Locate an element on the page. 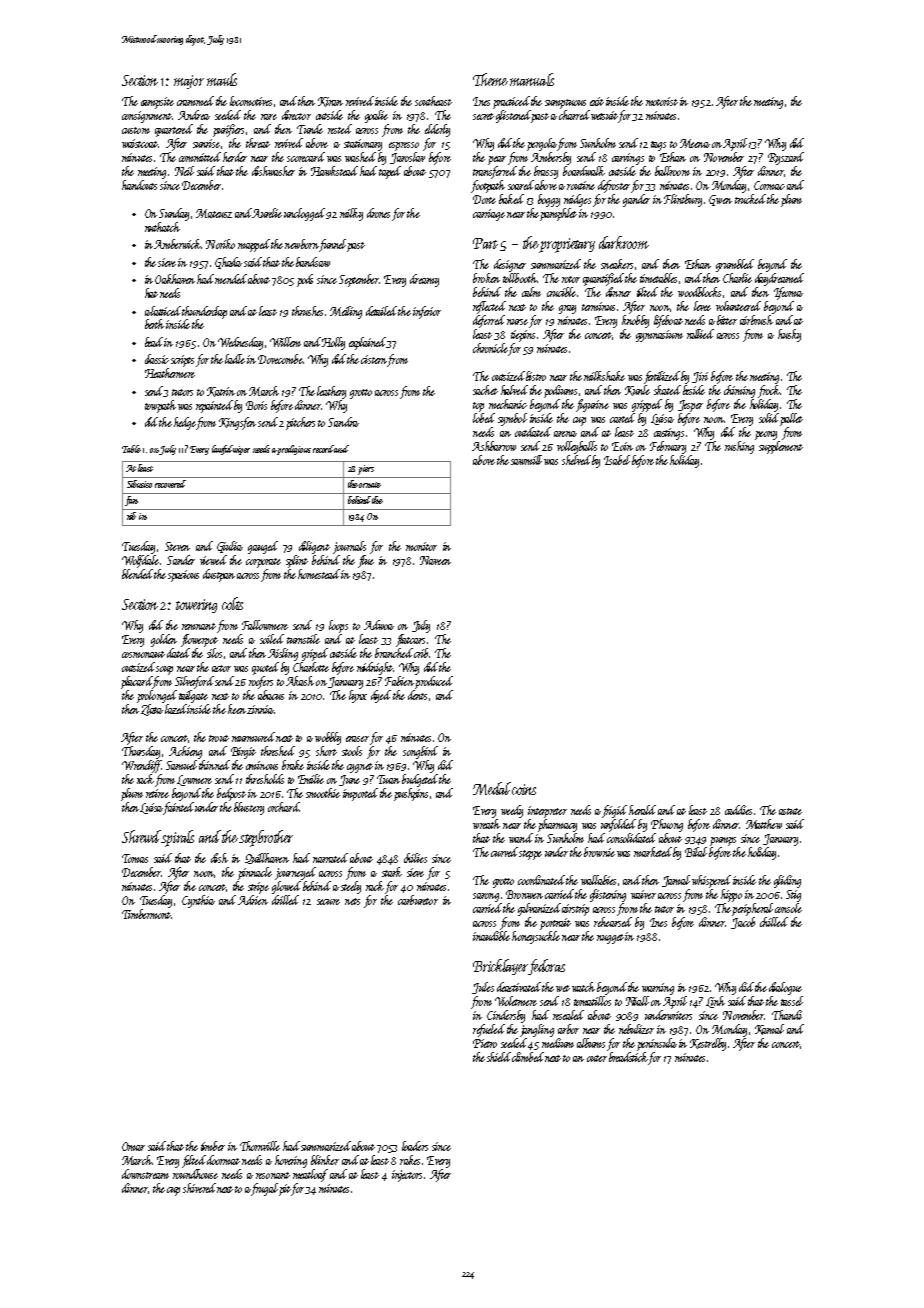 The width and height of the page is (924, 1308). Cynthia is located at coordinates (198, 901).
